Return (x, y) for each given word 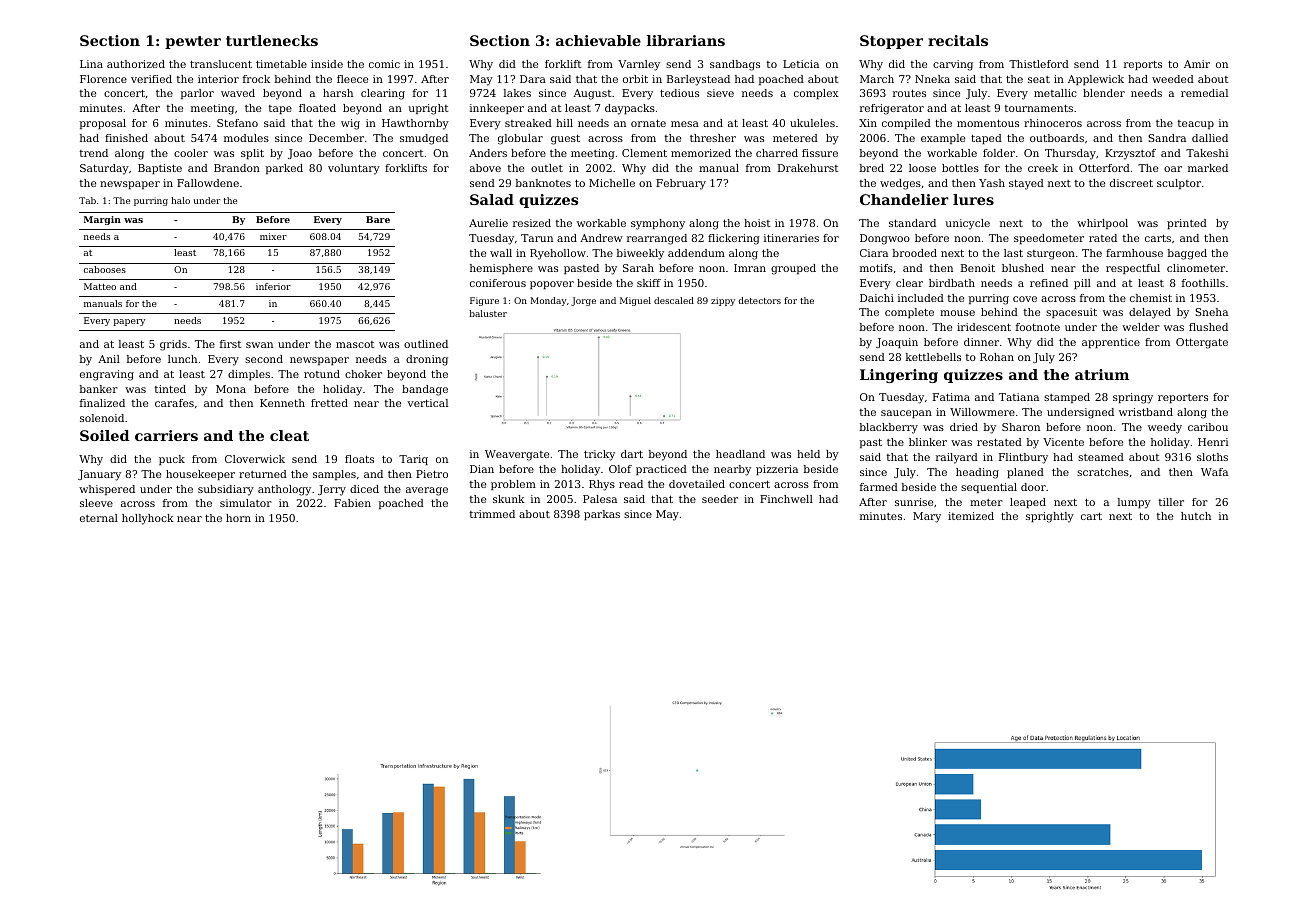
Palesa (600, 499)
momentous (988, 123)
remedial (1204, 93)
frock (256, 79)
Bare (378, 219)
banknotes (543, 183)
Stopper (891, 42)
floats (359, 459)
